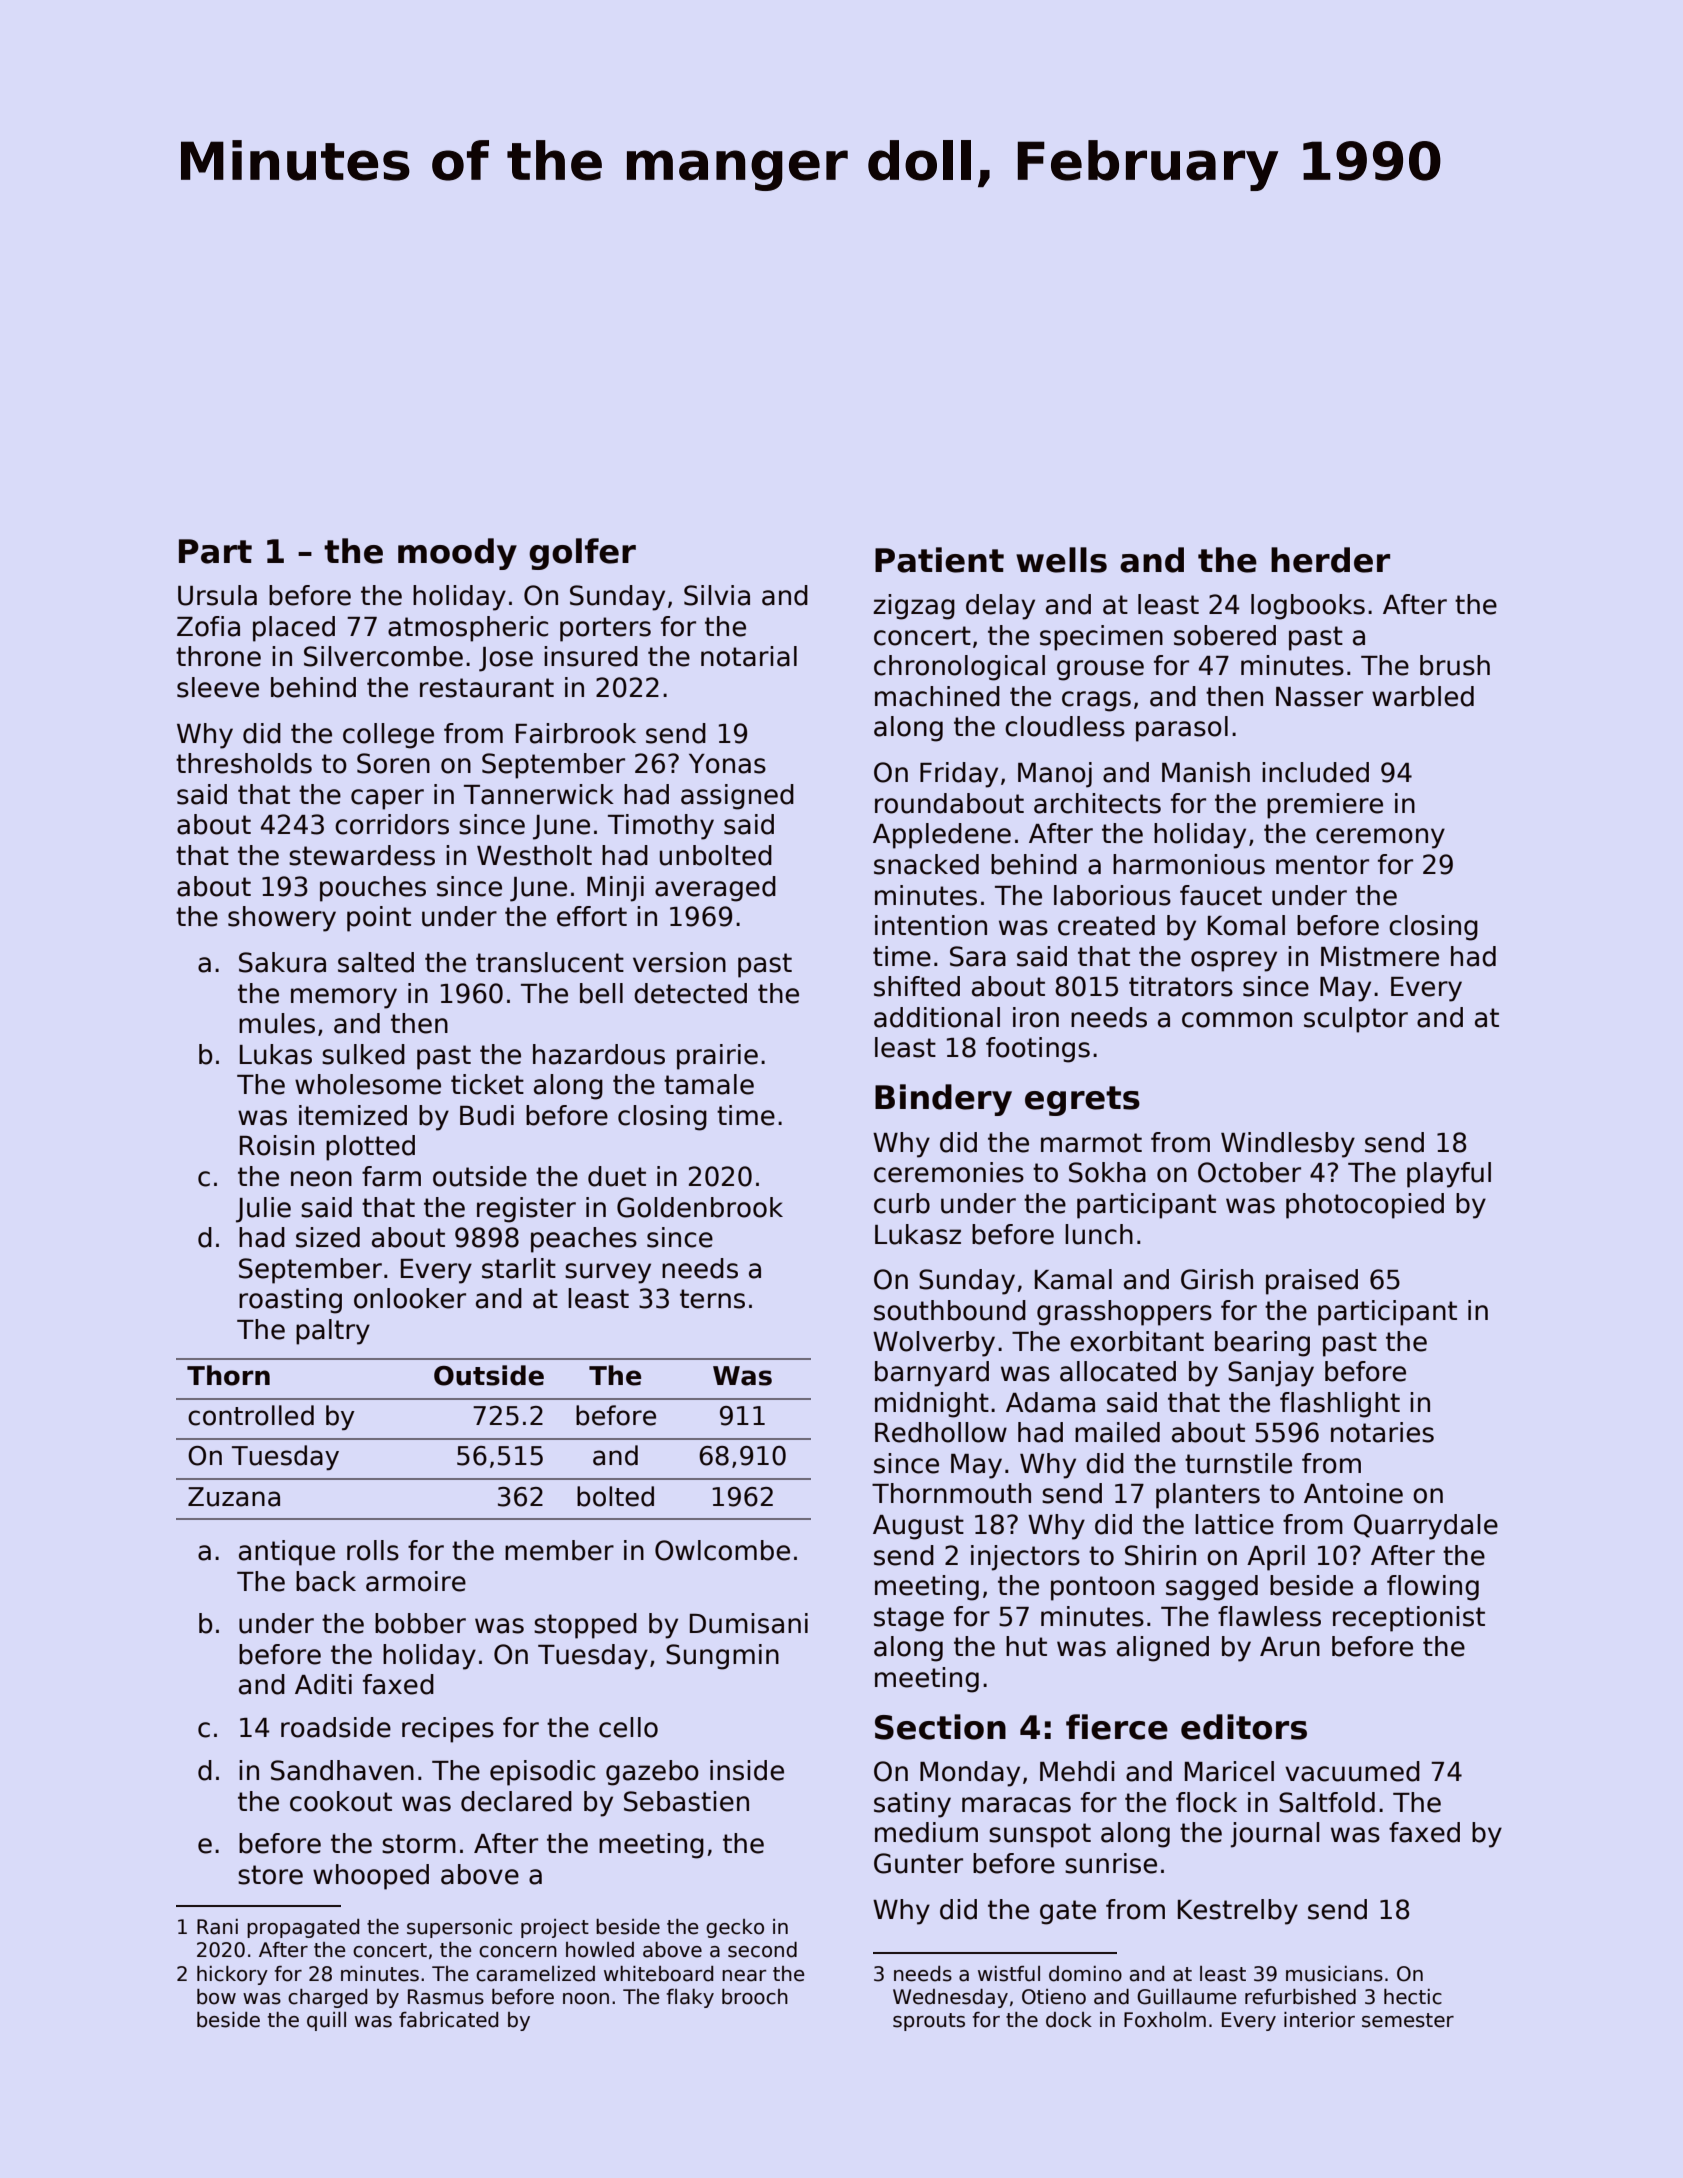 The height and width of the screenshot is (2178, 1683). I want to click on terns, so click(712, 1299).
